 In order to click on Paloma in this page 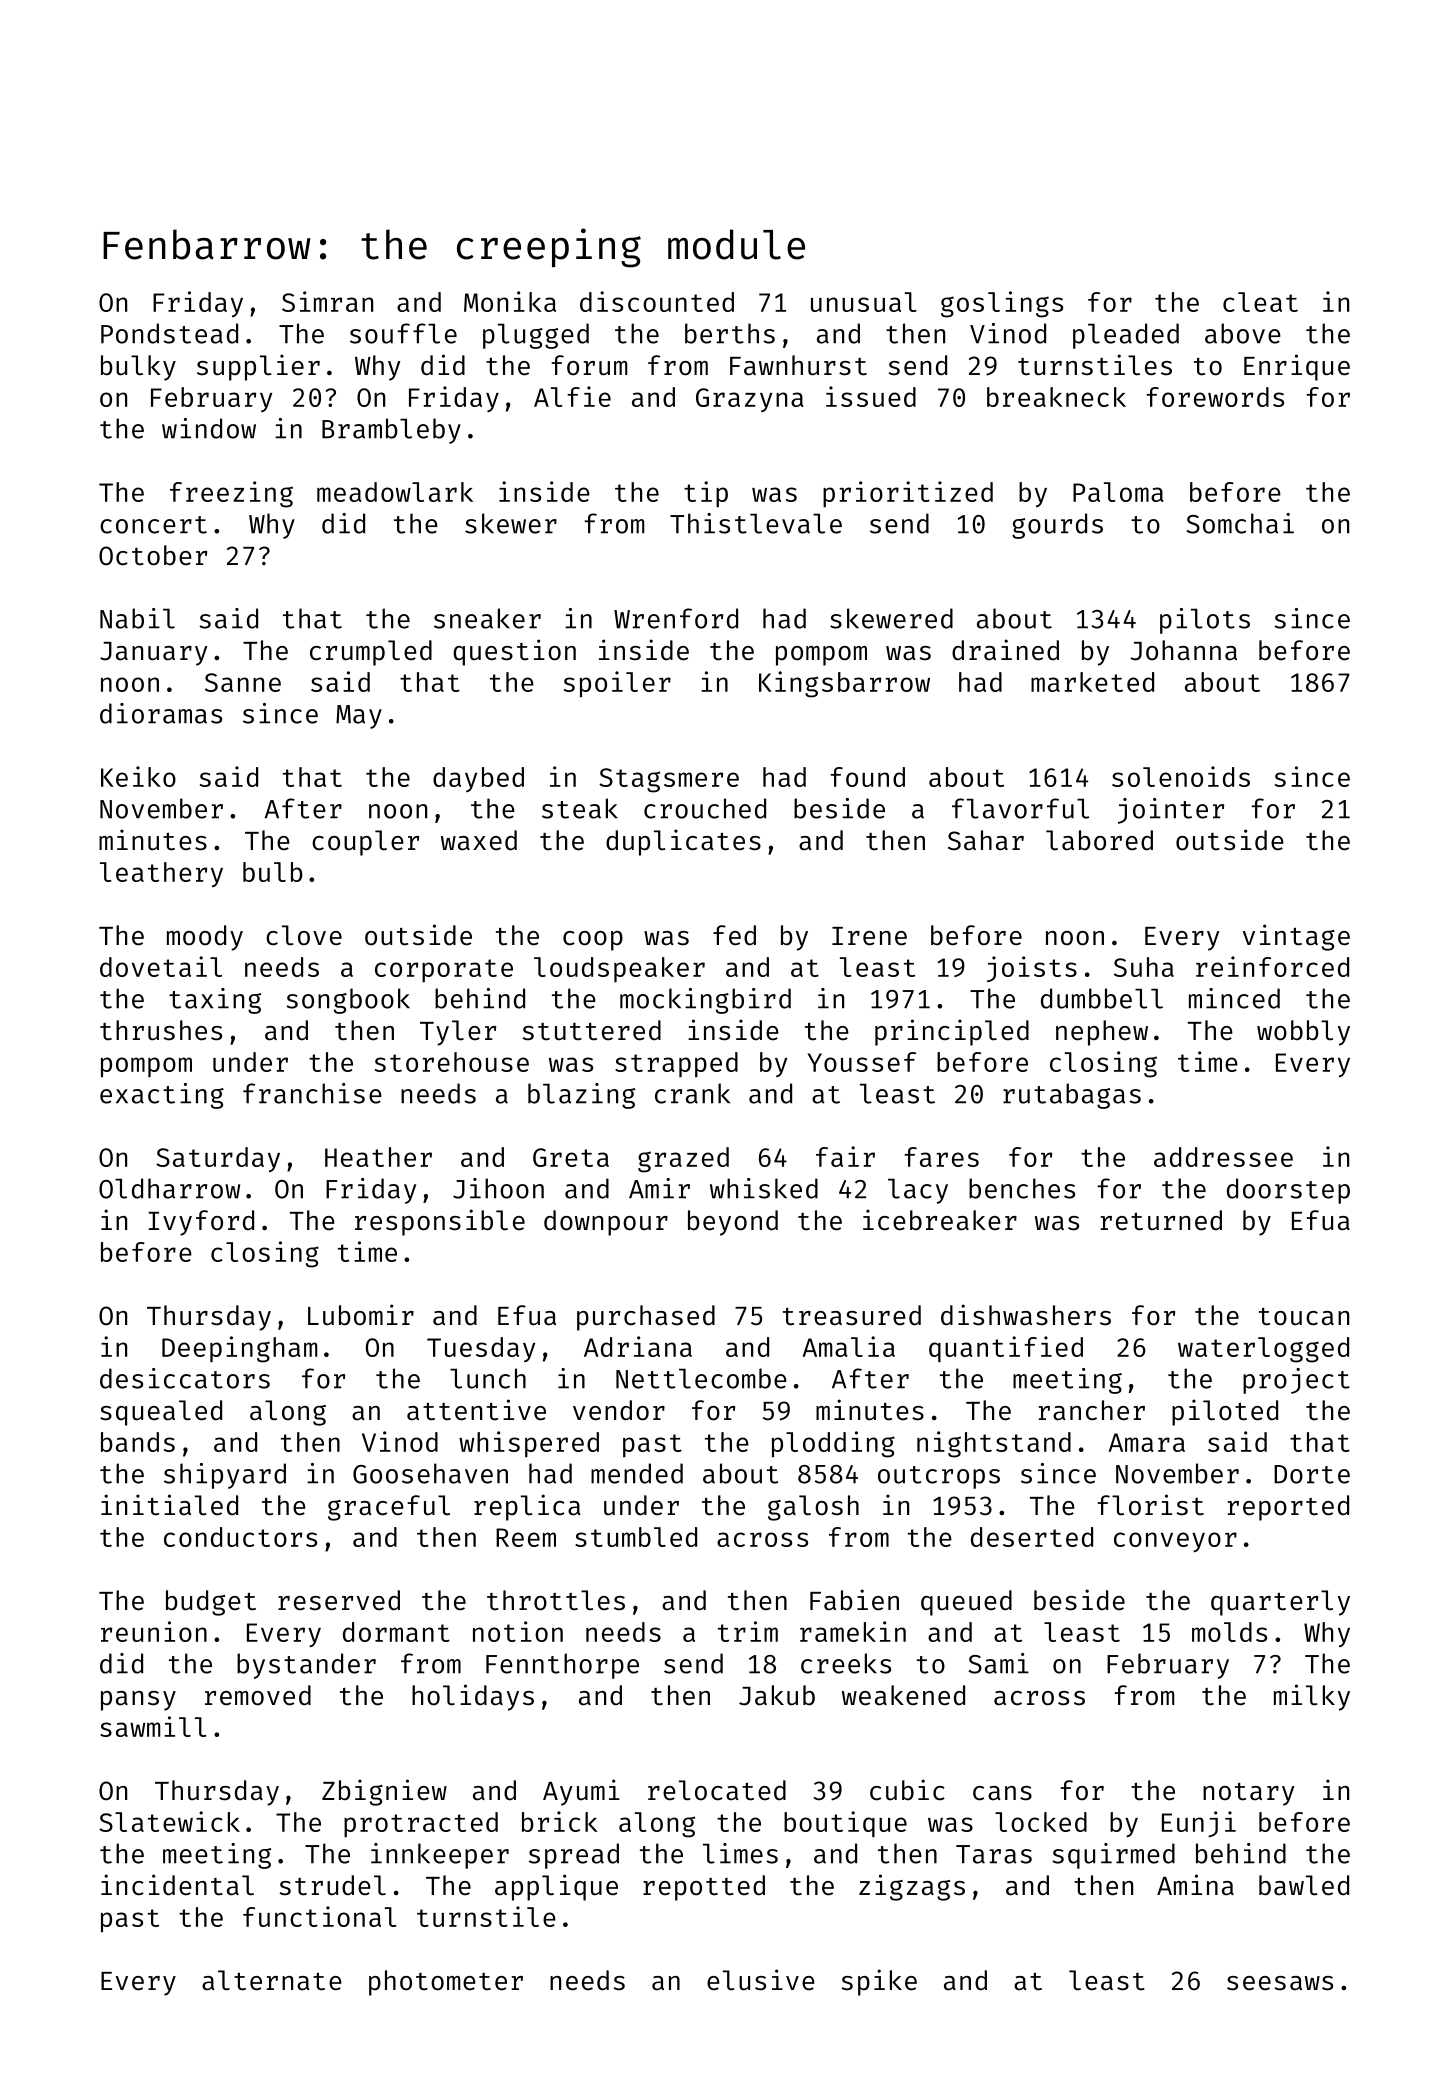, I will do `click(1118, 492)`.
